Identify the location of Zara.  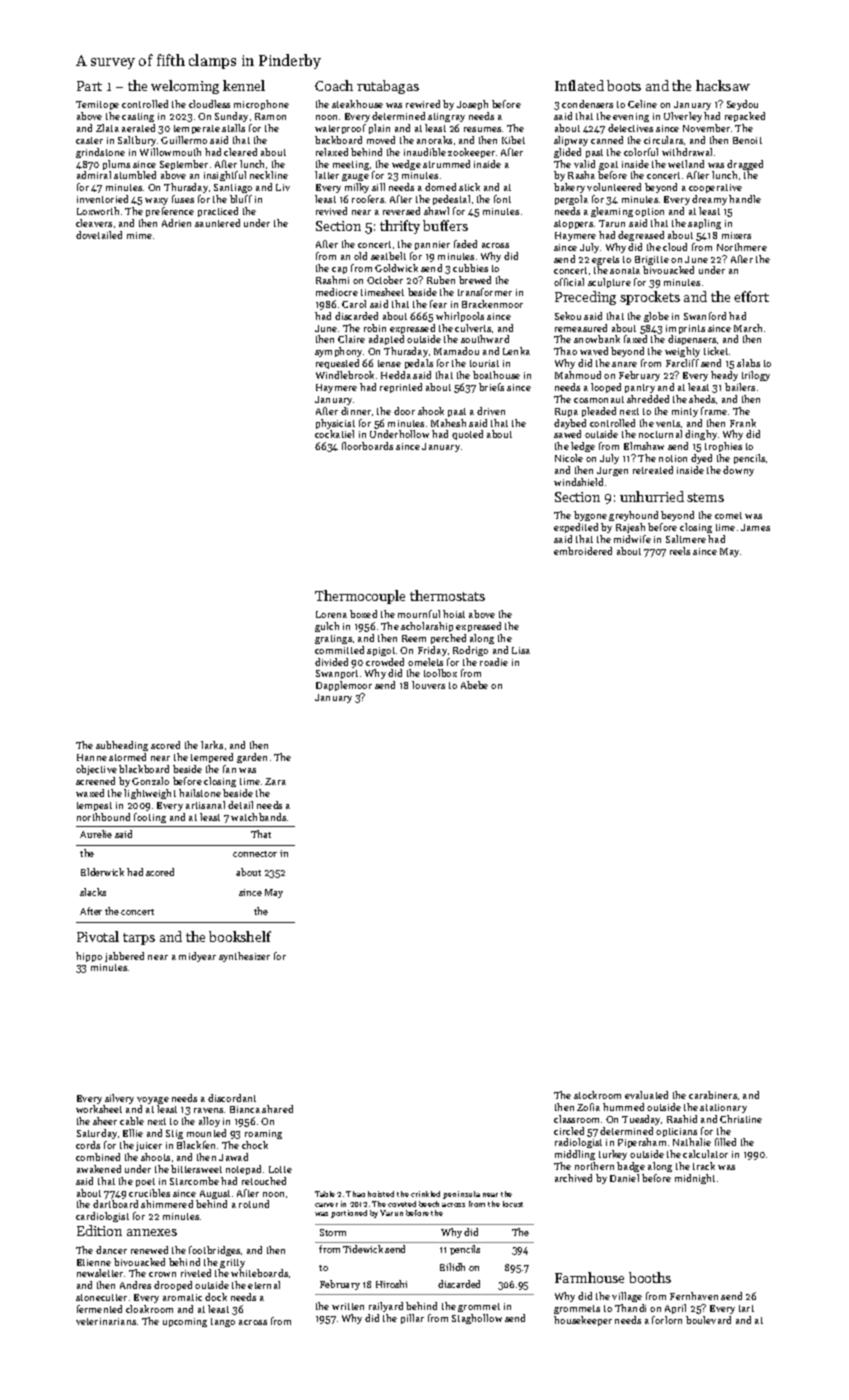
(275, 781).
